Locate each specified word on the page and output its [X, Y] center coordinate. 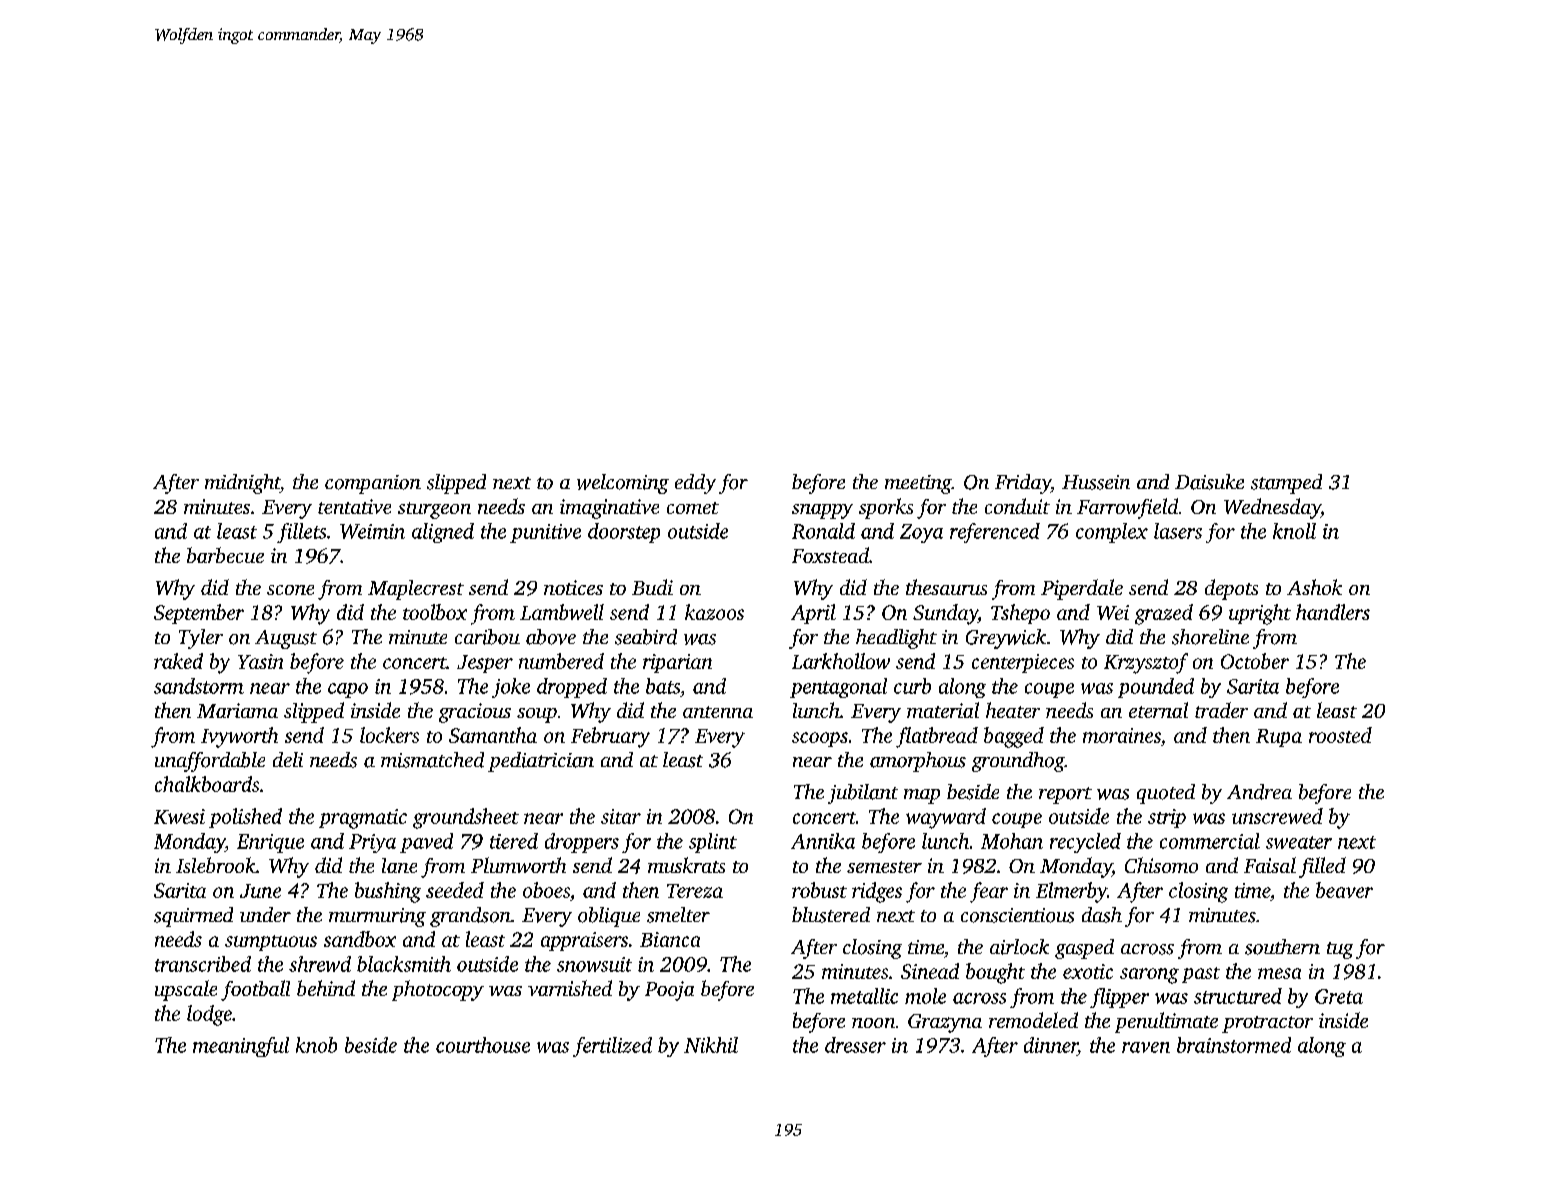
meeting [918, 484]
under [265, 914]
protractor [1267, 1024]
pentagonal [838, 688]
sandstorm [199, 686]
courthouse [483, 1045]
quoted [1166, 794]
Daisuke [1209, 482]
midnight [242, 484]
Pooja [669, 991]
